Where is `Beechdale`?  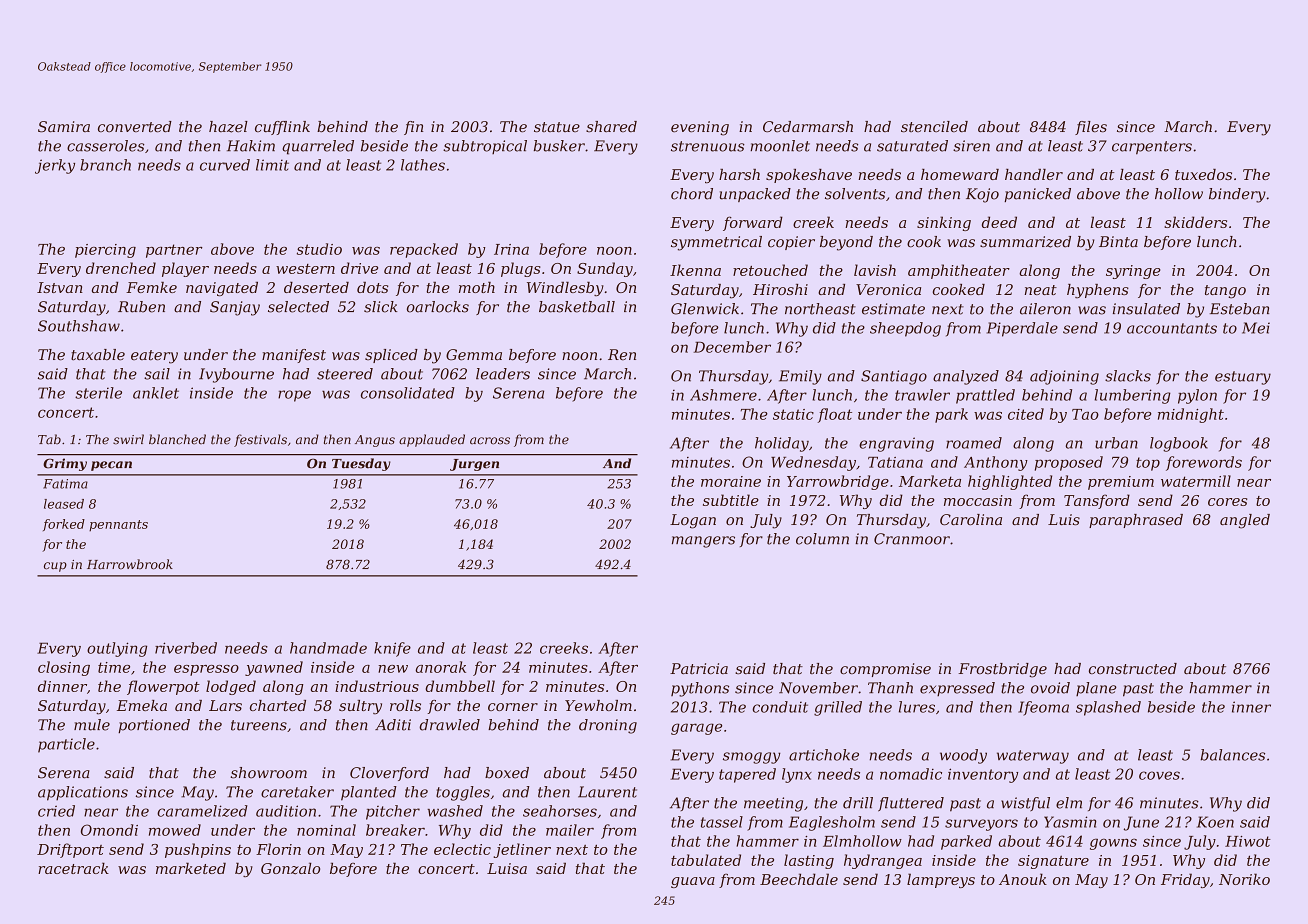
Beechdale is located at coordinates (799, 879).
